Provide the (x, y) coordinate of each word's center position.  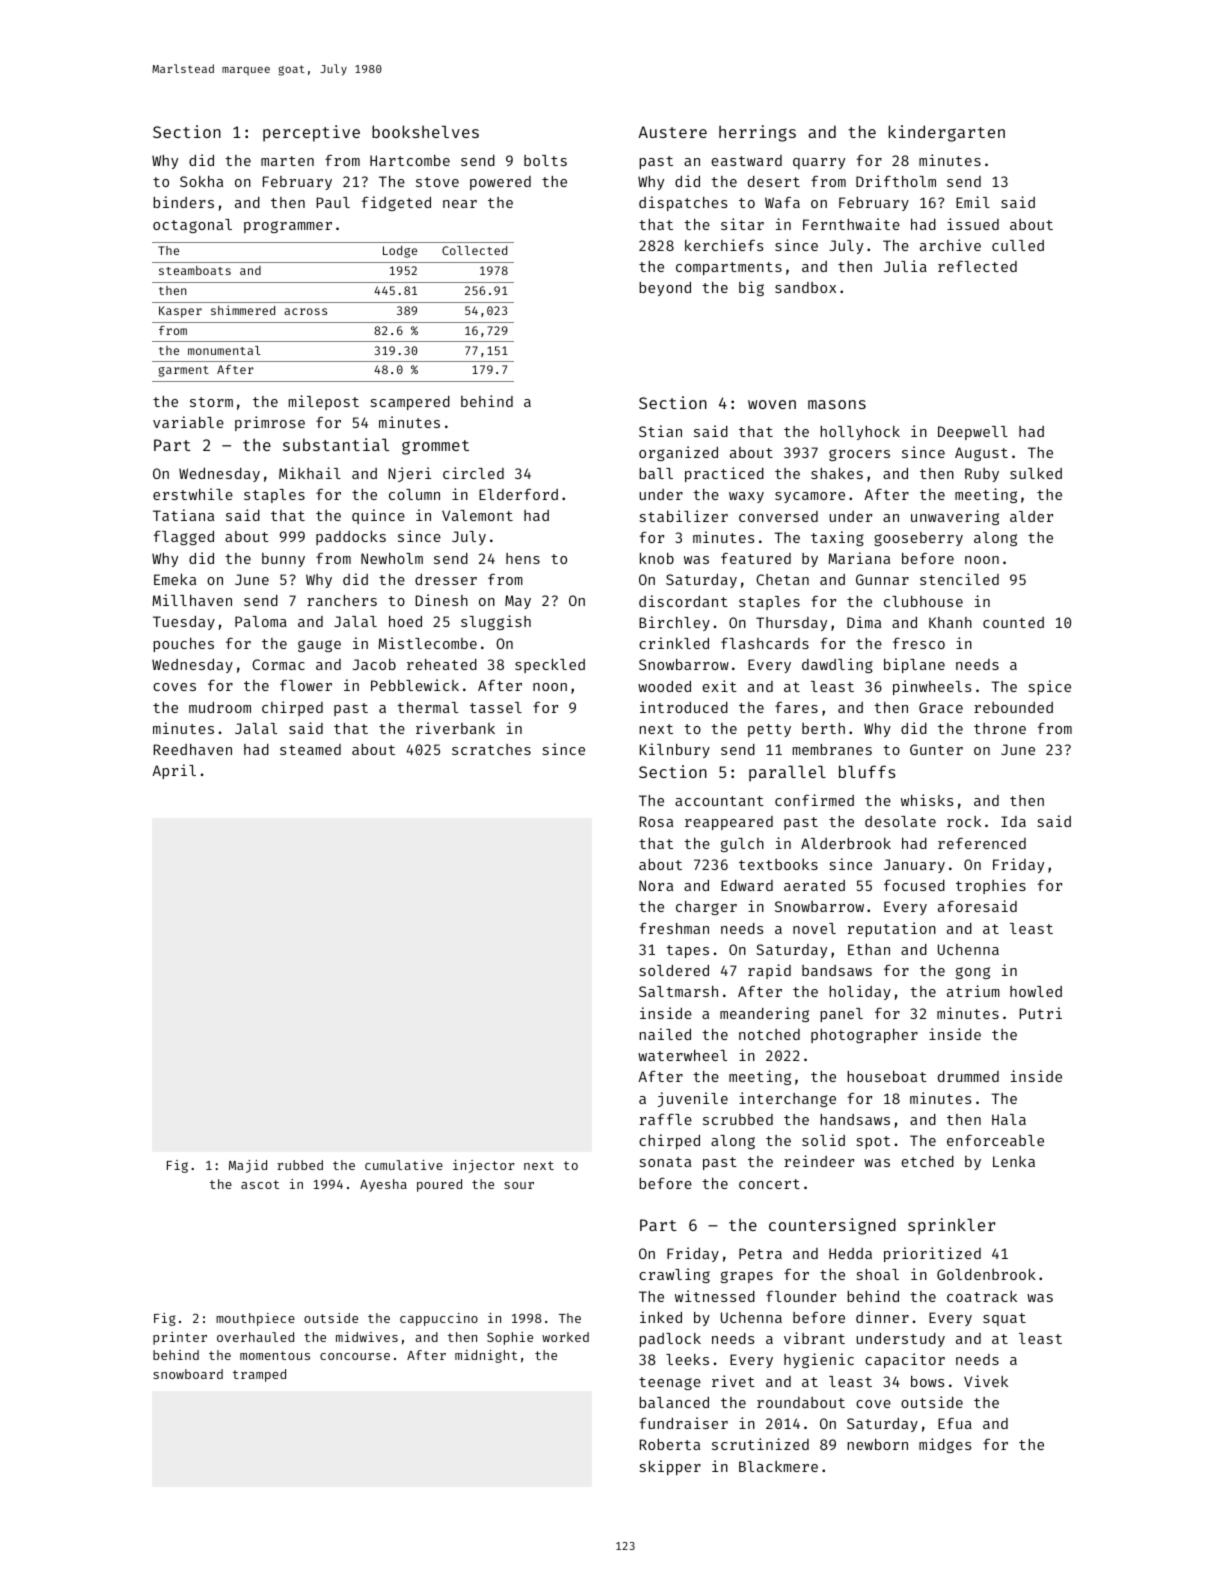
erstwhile (193, 494)
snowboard (188, 1374)
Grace (941, 707)
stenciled (959, 579)
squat (1004, 1319)
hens (523, 558)
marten (287, 161)
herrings (757, 133)
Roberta (670, 1444)
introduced (684, 707)
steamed (310, 749)
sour (519, 1185)
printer (180, 1338)
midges (945, 1445)
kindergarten (946, 133)
